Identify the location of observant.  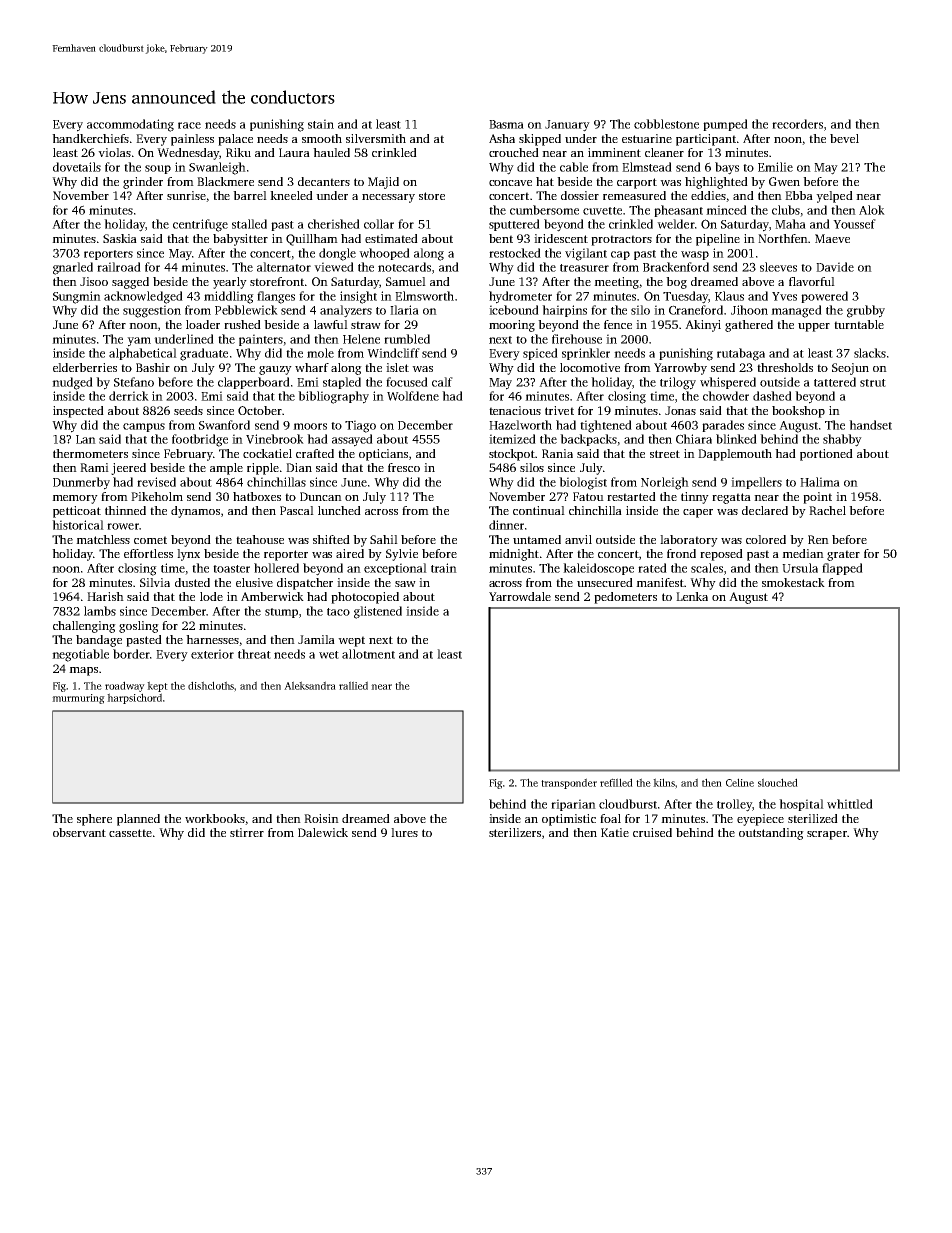
(79, 832).
